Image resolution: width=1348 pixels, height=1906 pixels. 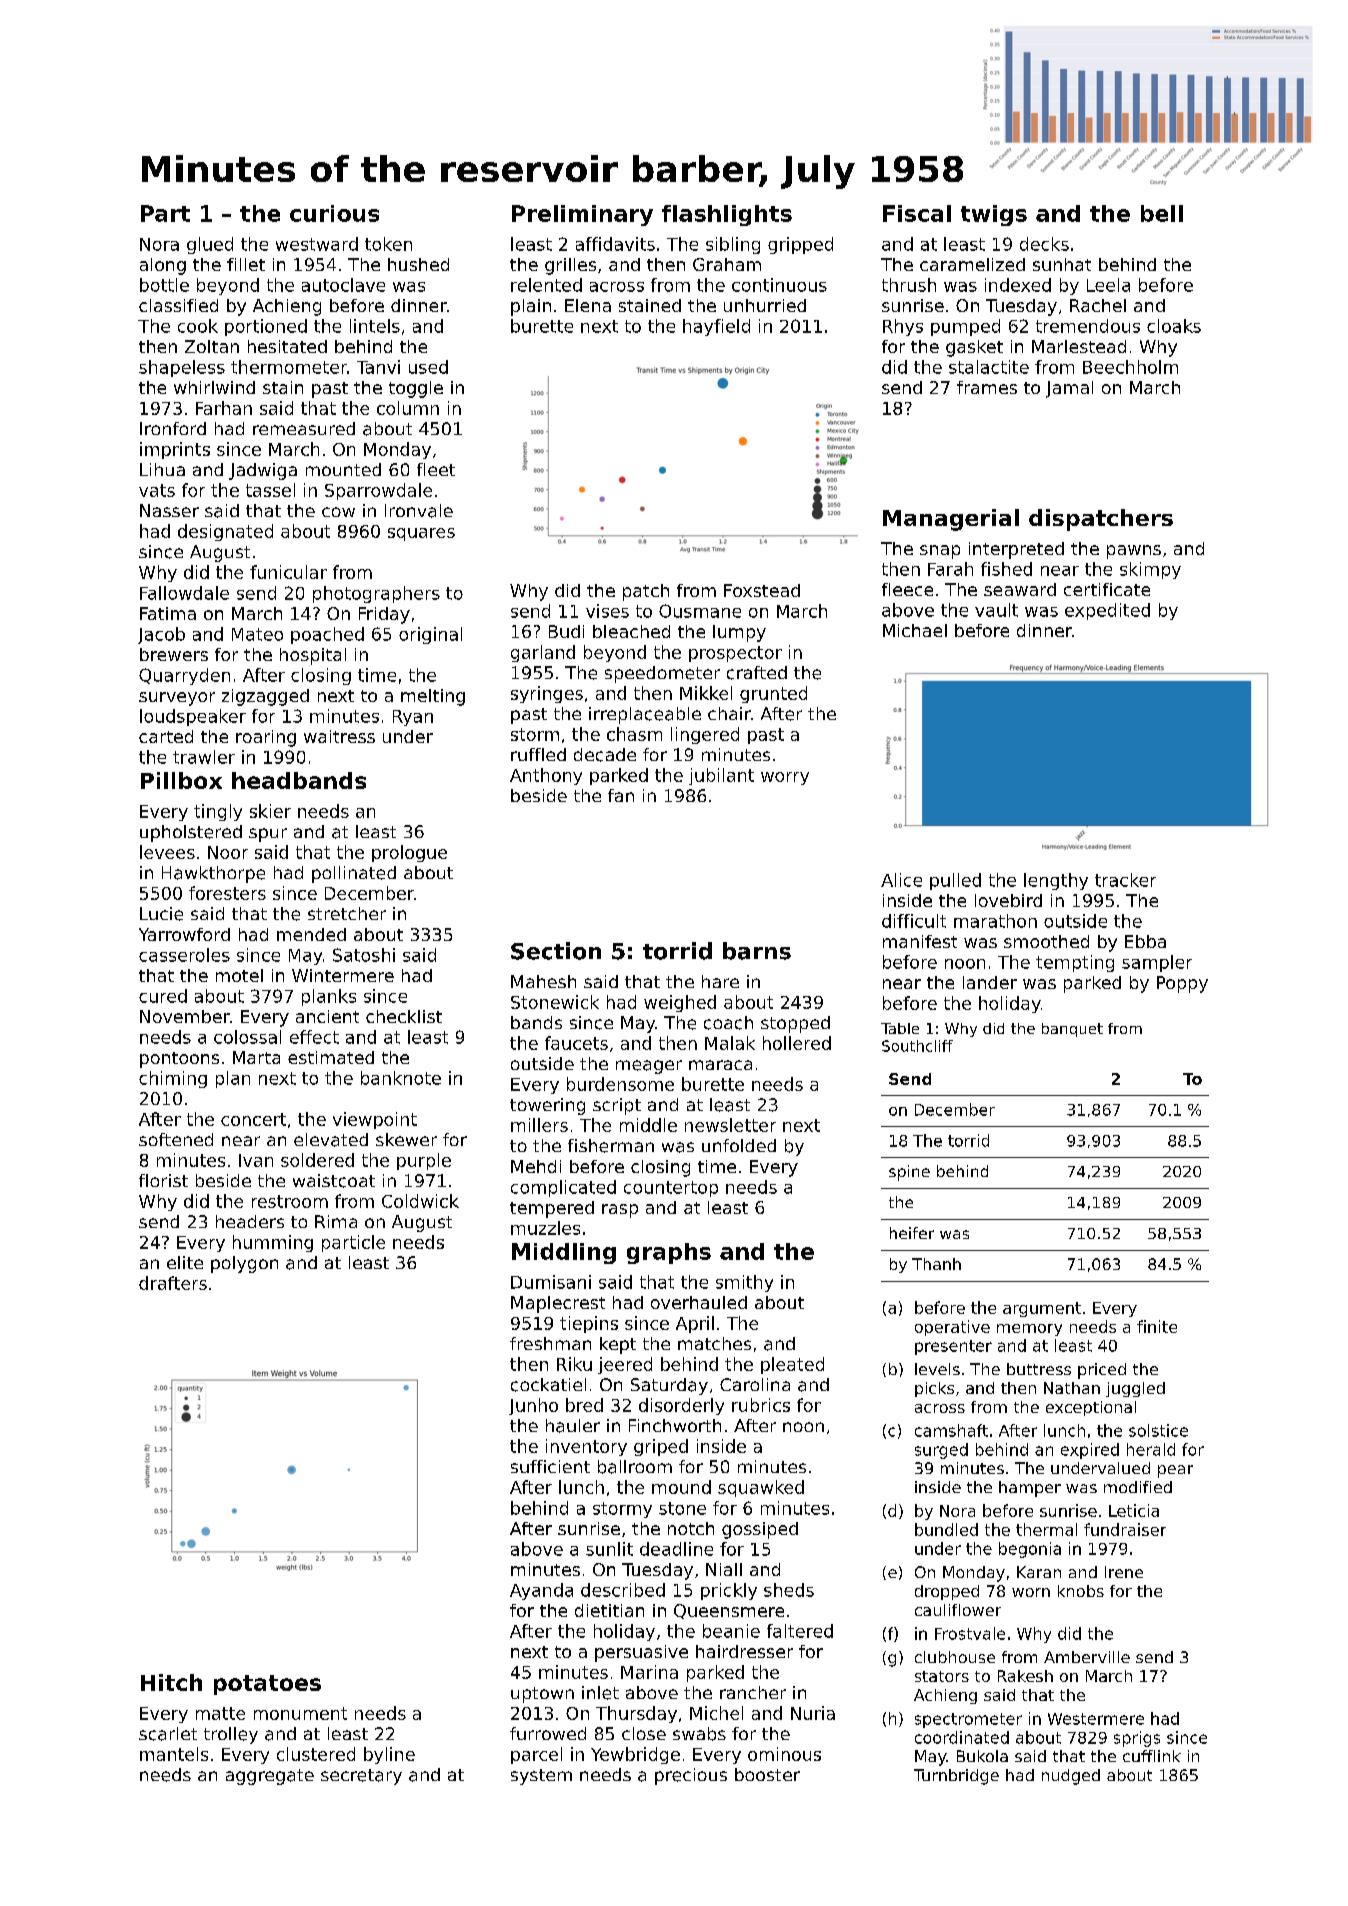 What do you see at coordinates (691, 1528) in the page?
I see `notch` at bounding box center [691, 1528].
